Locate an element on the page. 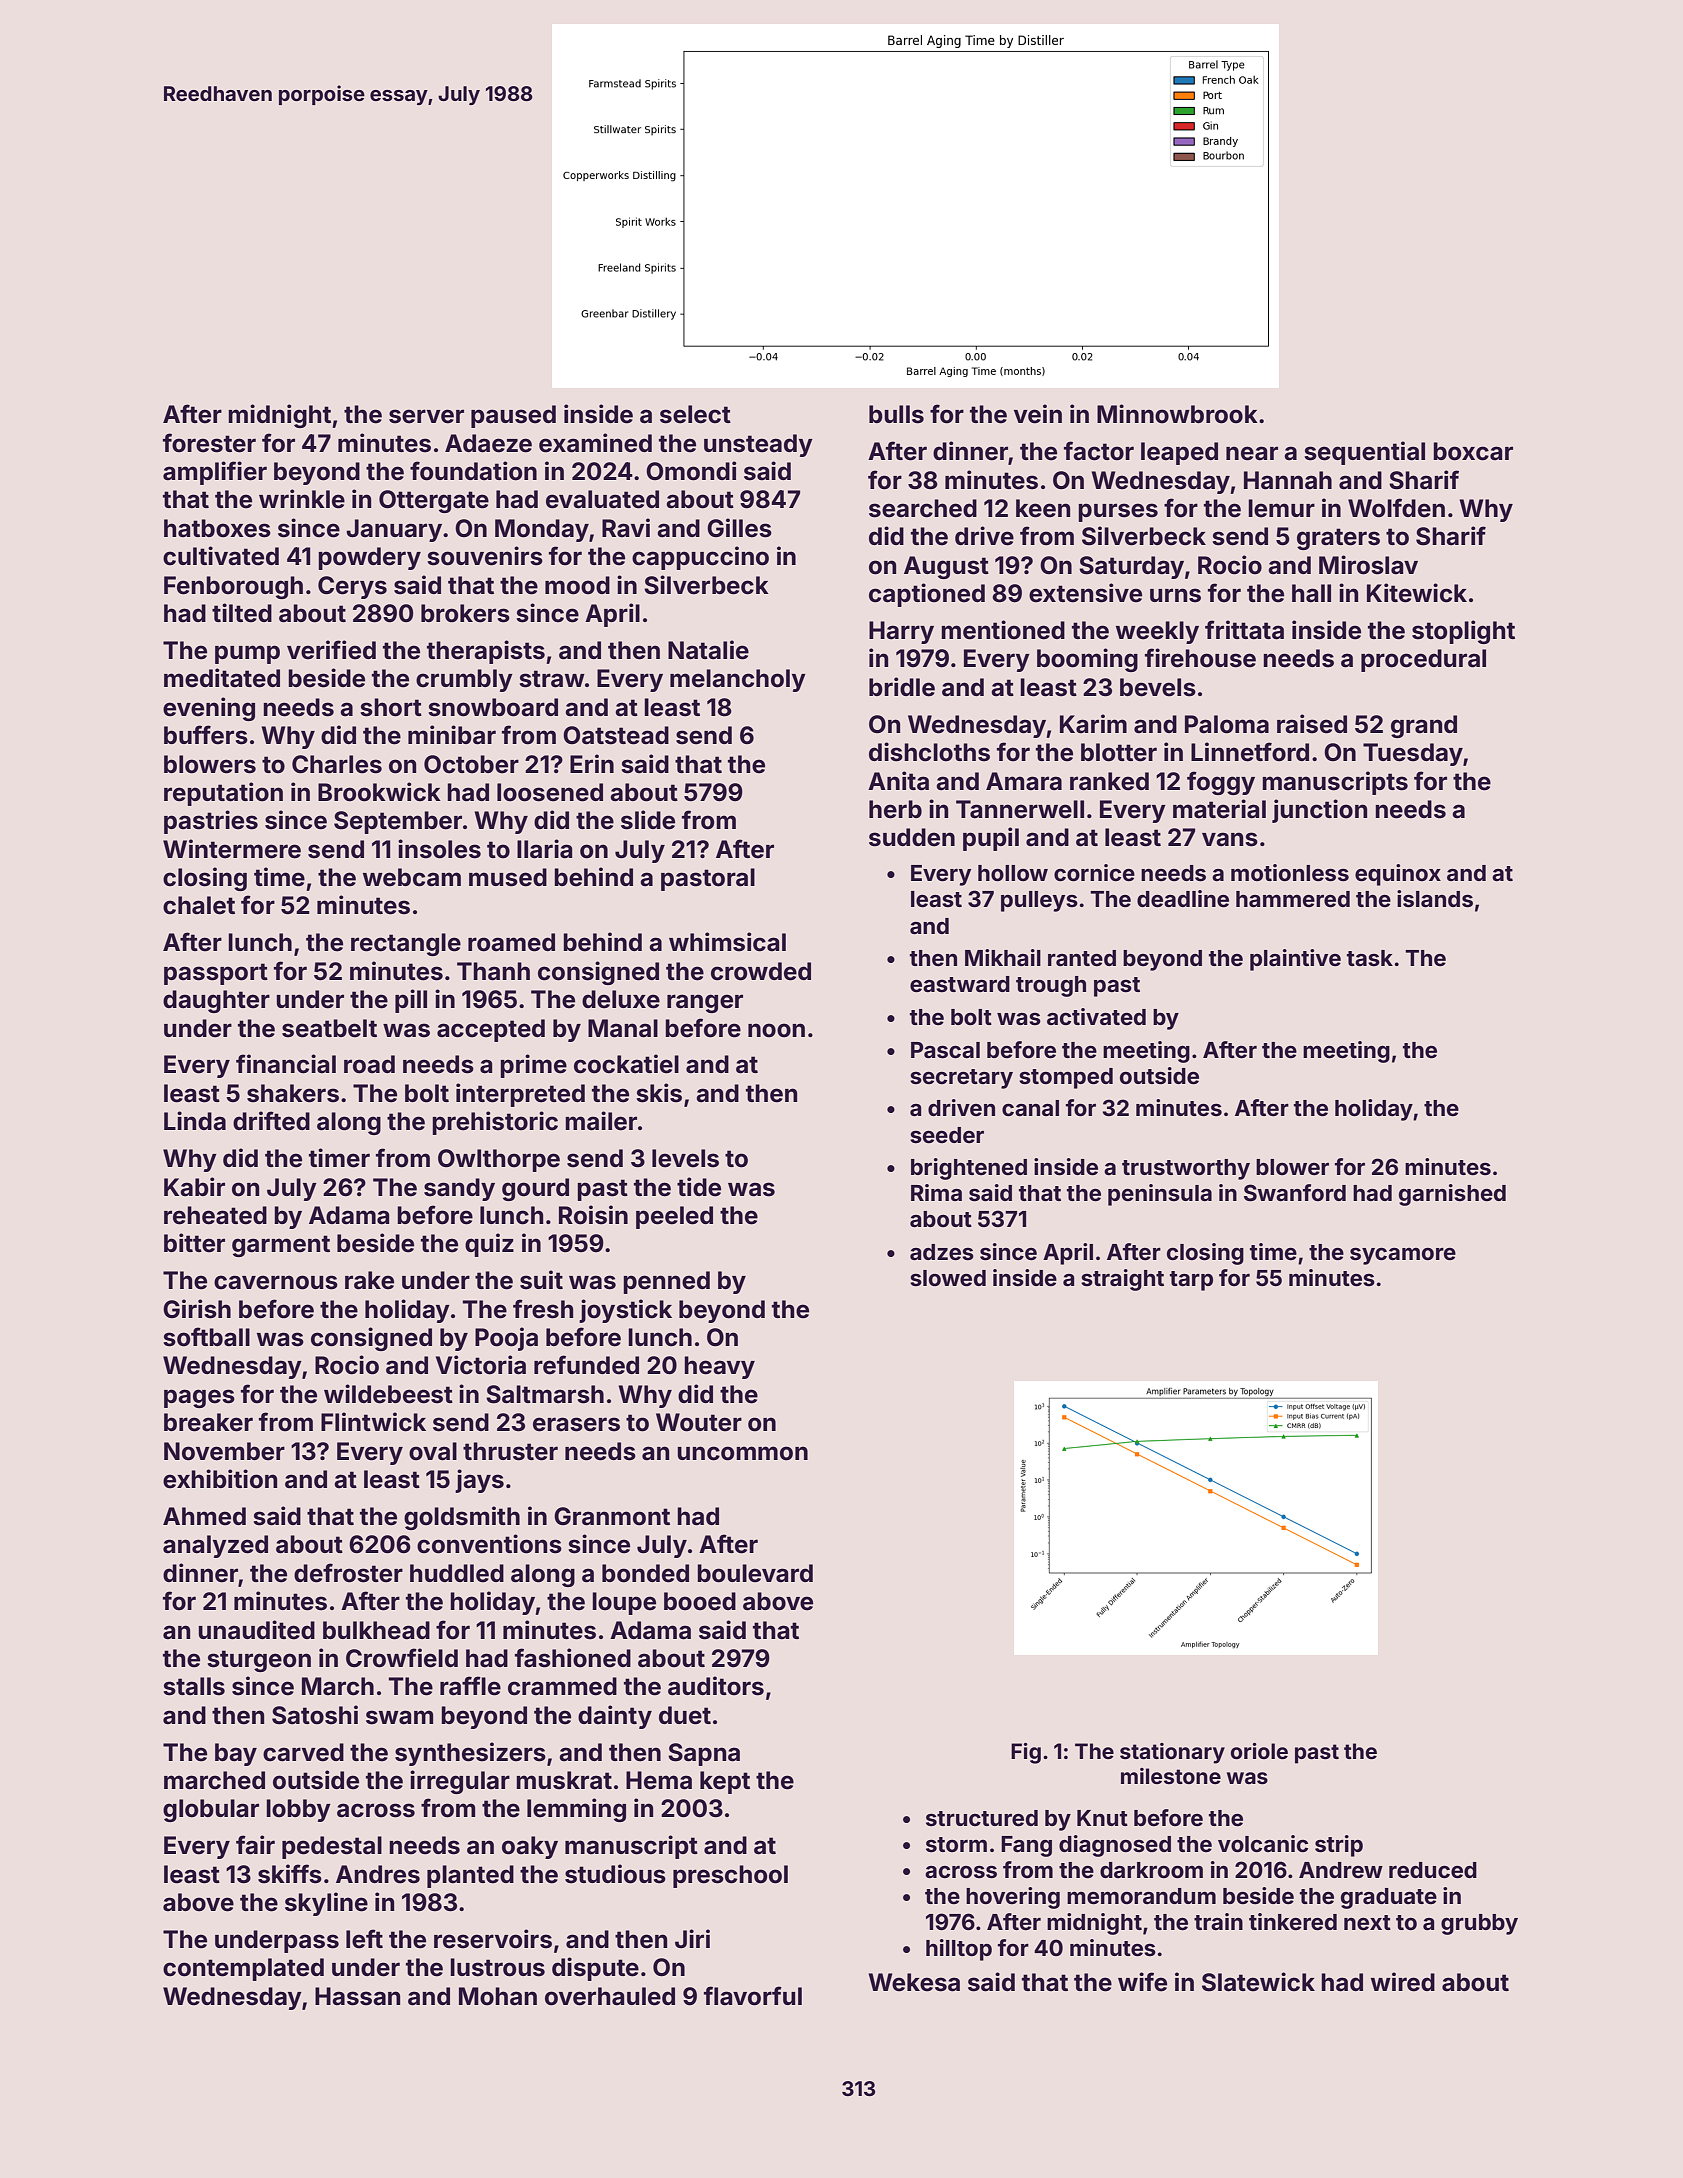 This image has height=2178, width=1683. eastward is located at coordinates (960, 984).
